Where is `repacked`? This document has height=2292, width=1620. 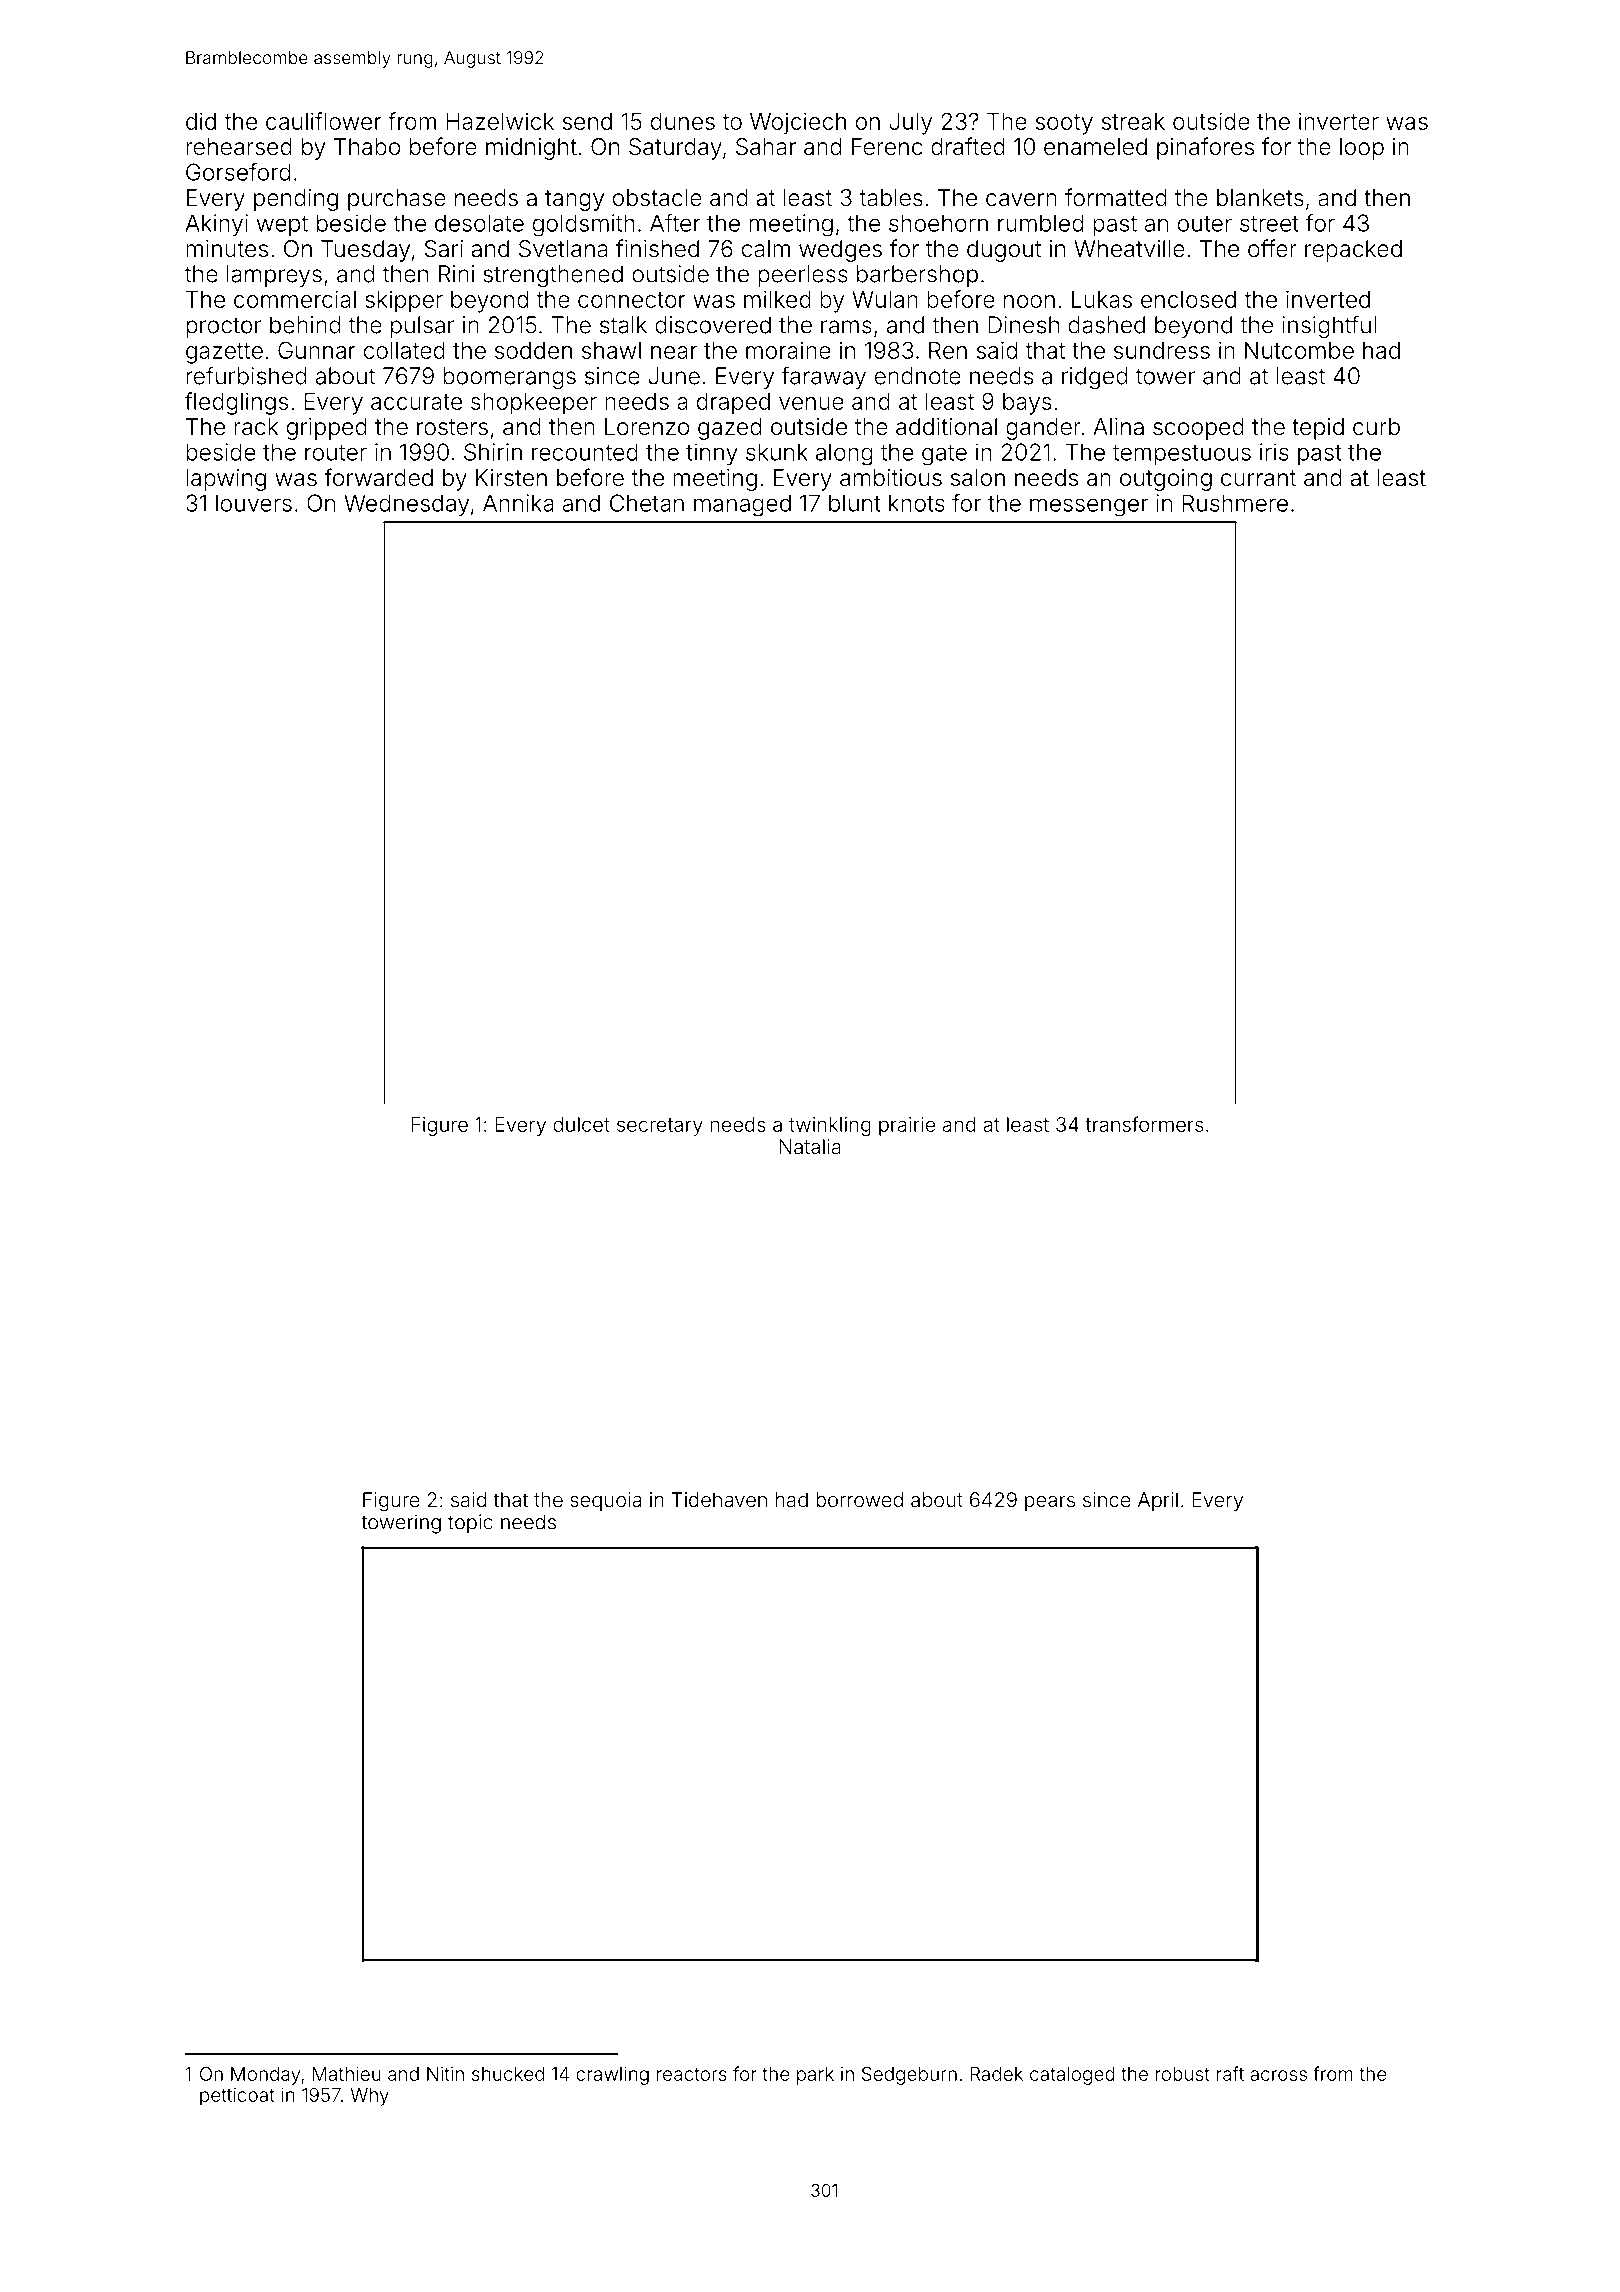 repacked is located at coordinates (1353, 251).
